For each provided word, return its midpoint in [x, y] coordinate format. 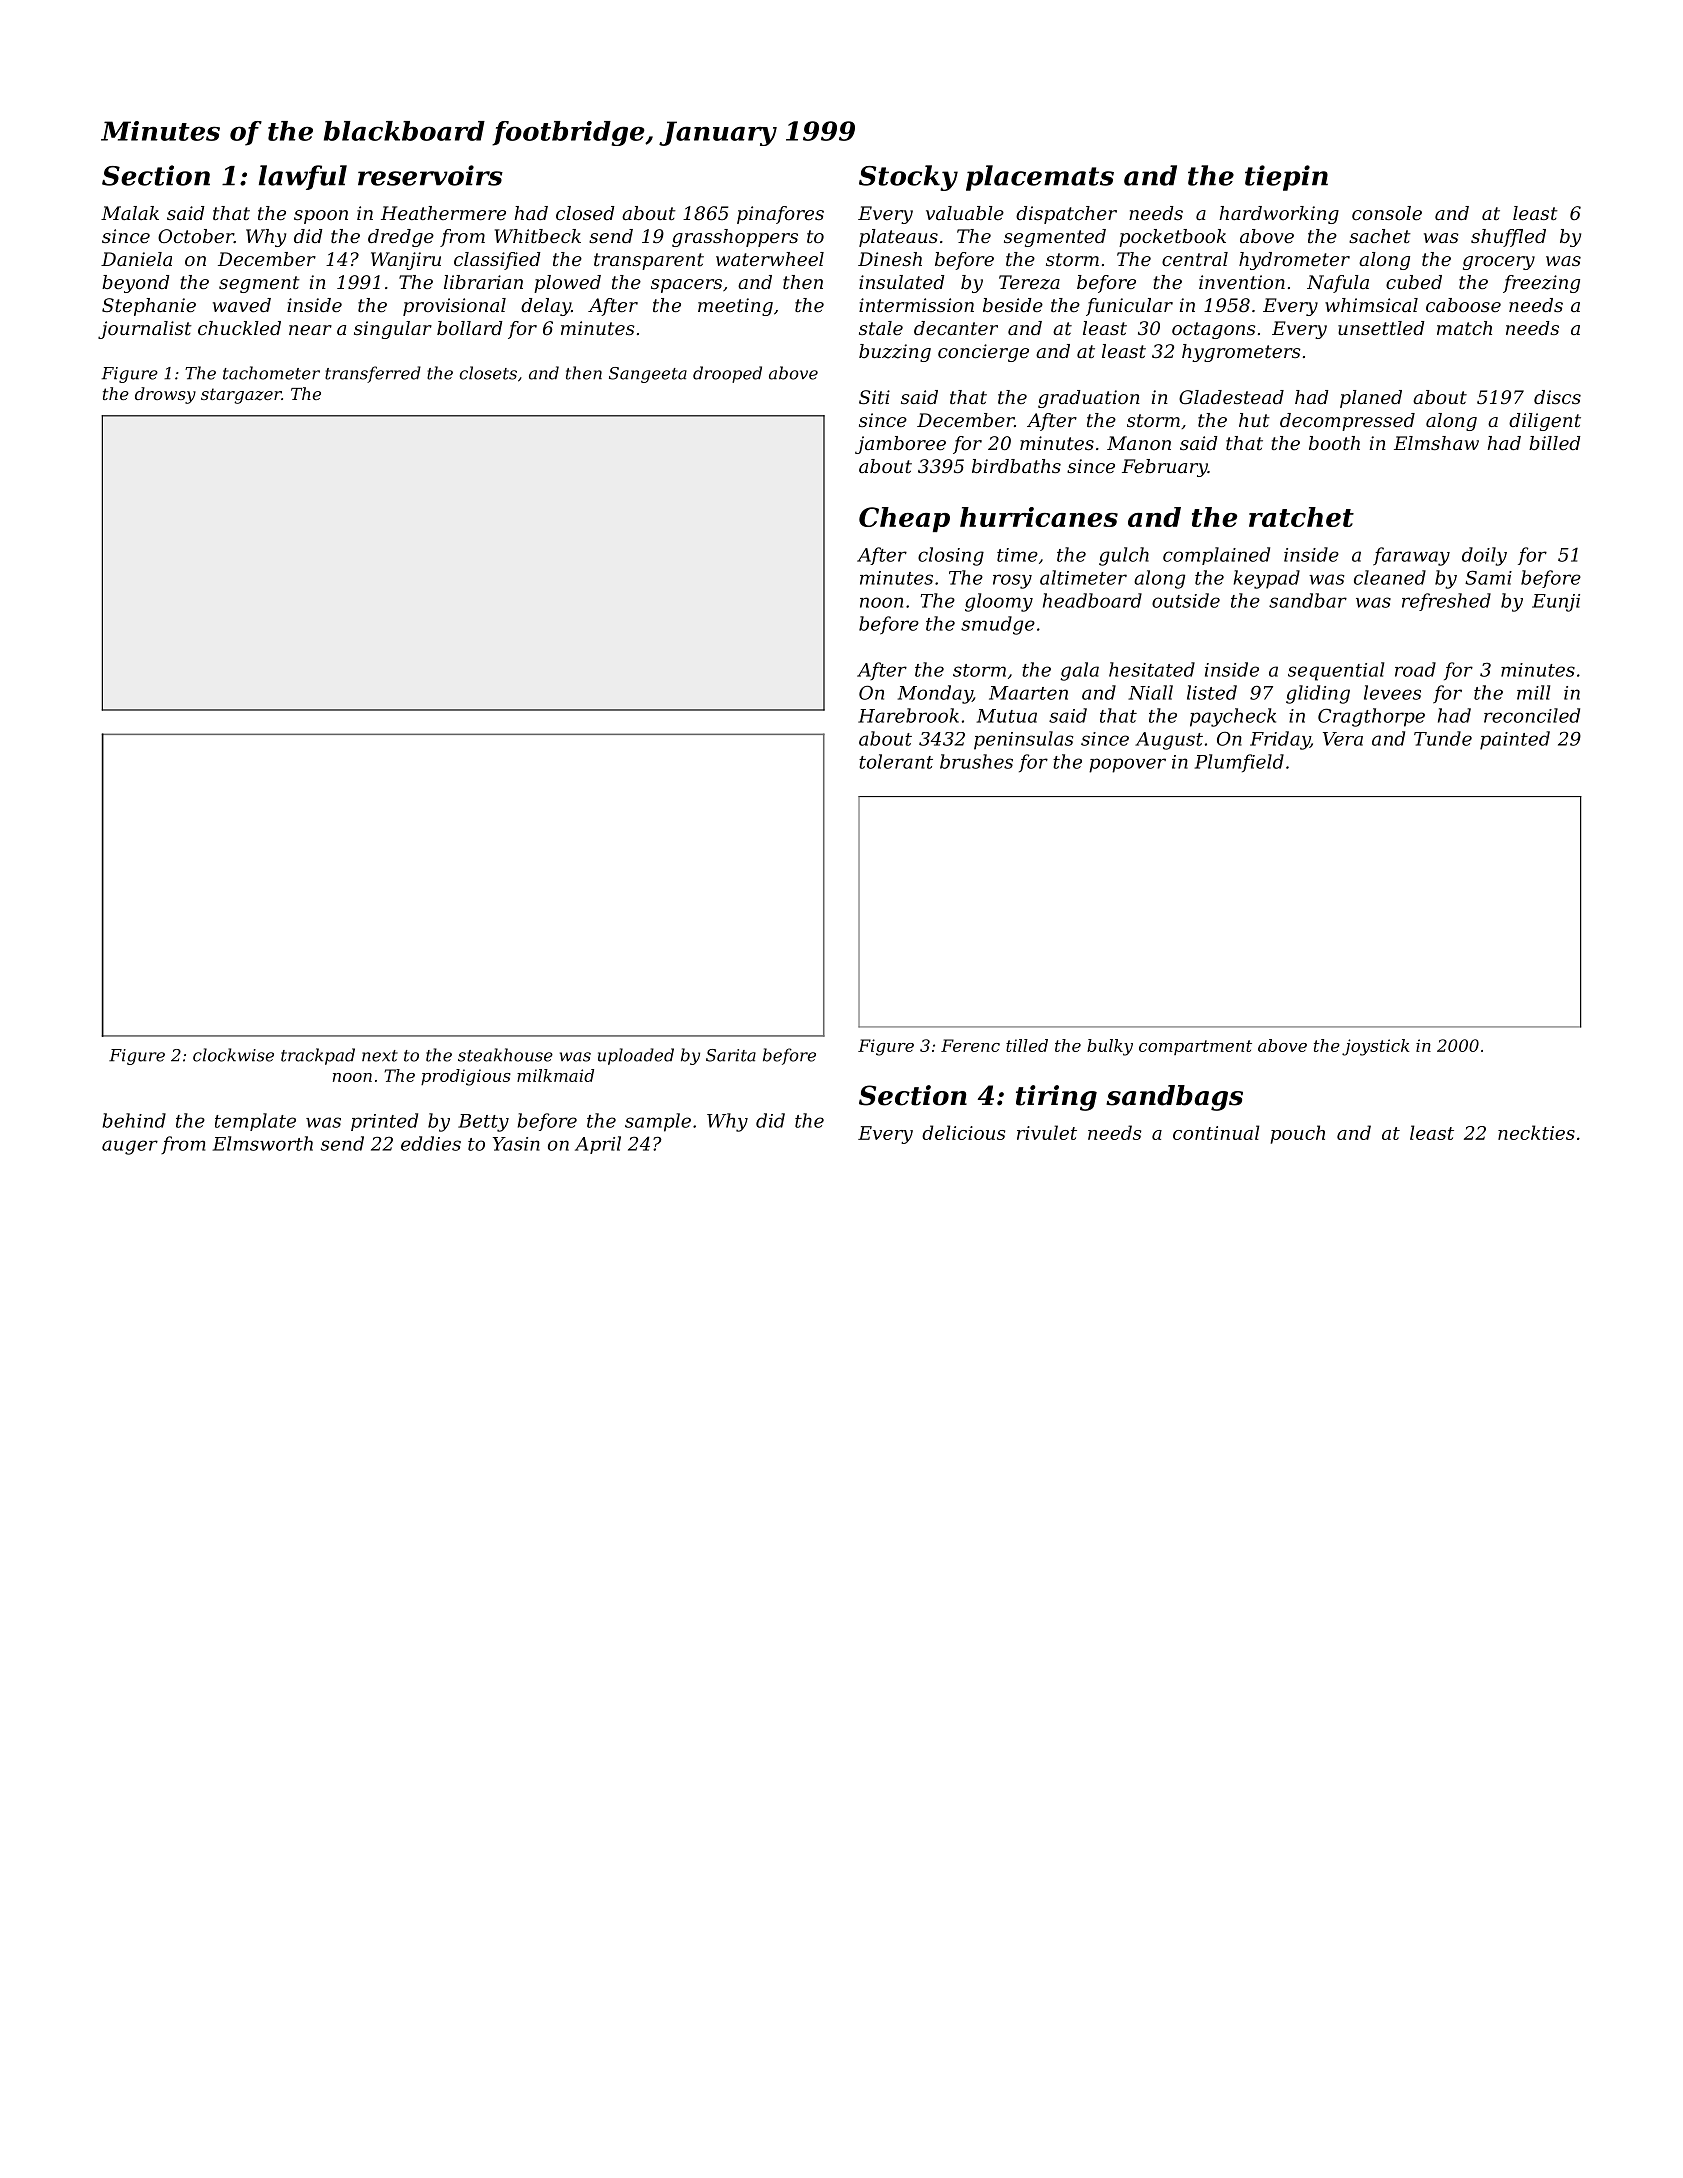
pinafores [780, 215]
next [380, 1056]
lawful [303, 177]
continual [1216, 1132]
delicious [963, 1132]
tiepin [1286, 178]
